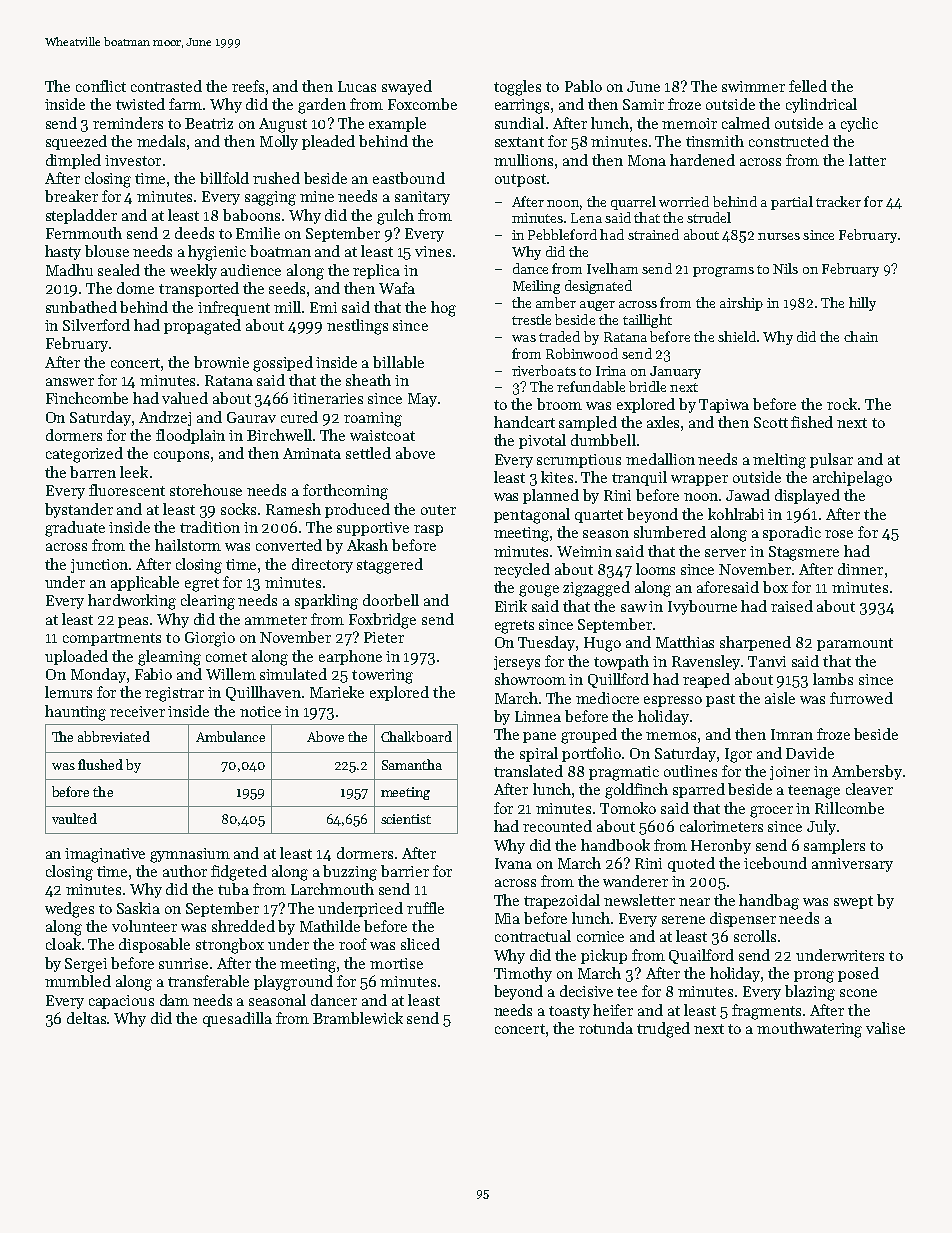 The image size is (952, 1233). I want to click on tracker, so click(838, 201).
